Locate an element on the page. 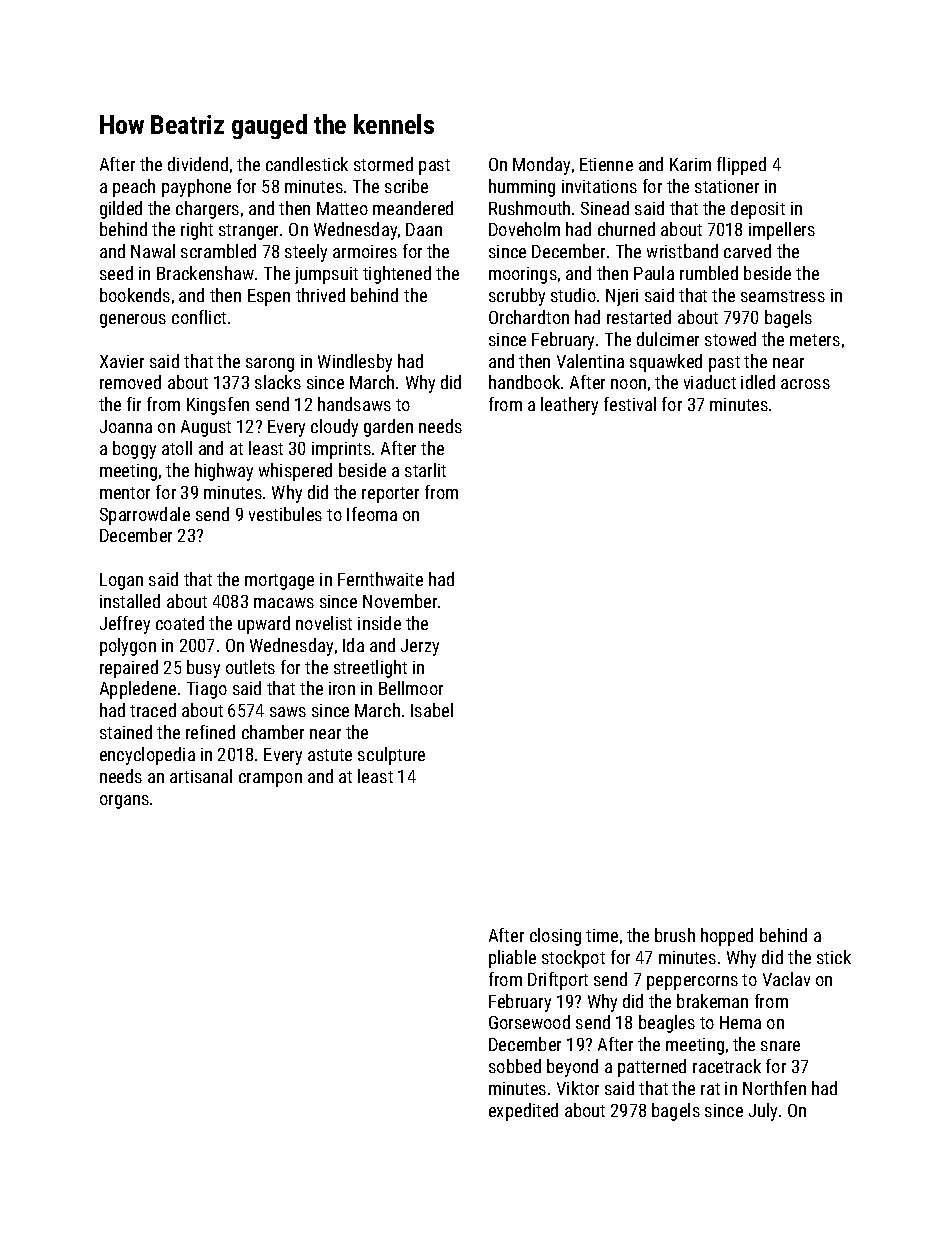 The image size is (952, 1233). Jerzy is located at coordinates (420, 647).
